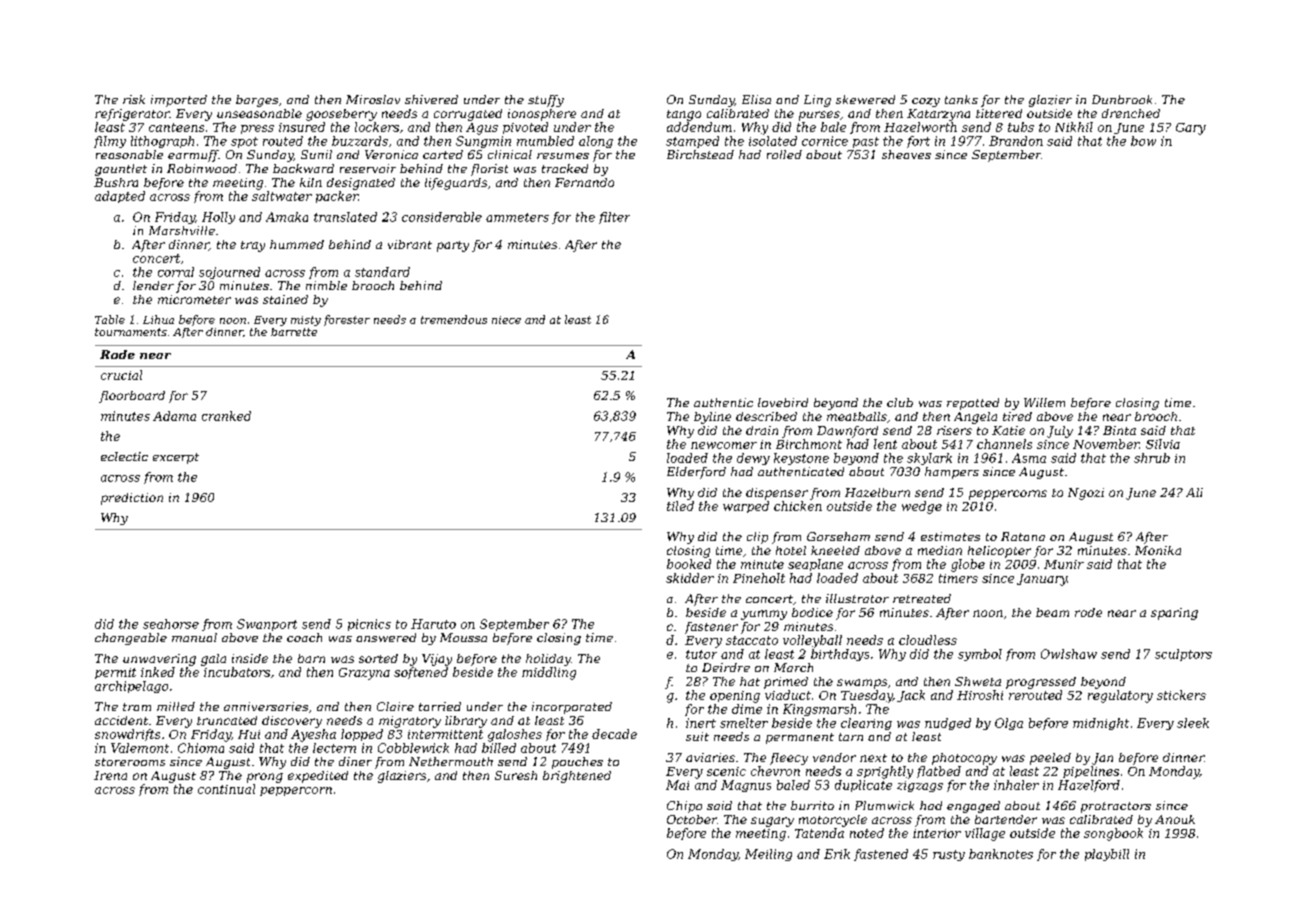 The width and height of the image is (1308, 924). I want to click on sculptors, so click(1183, 655).
